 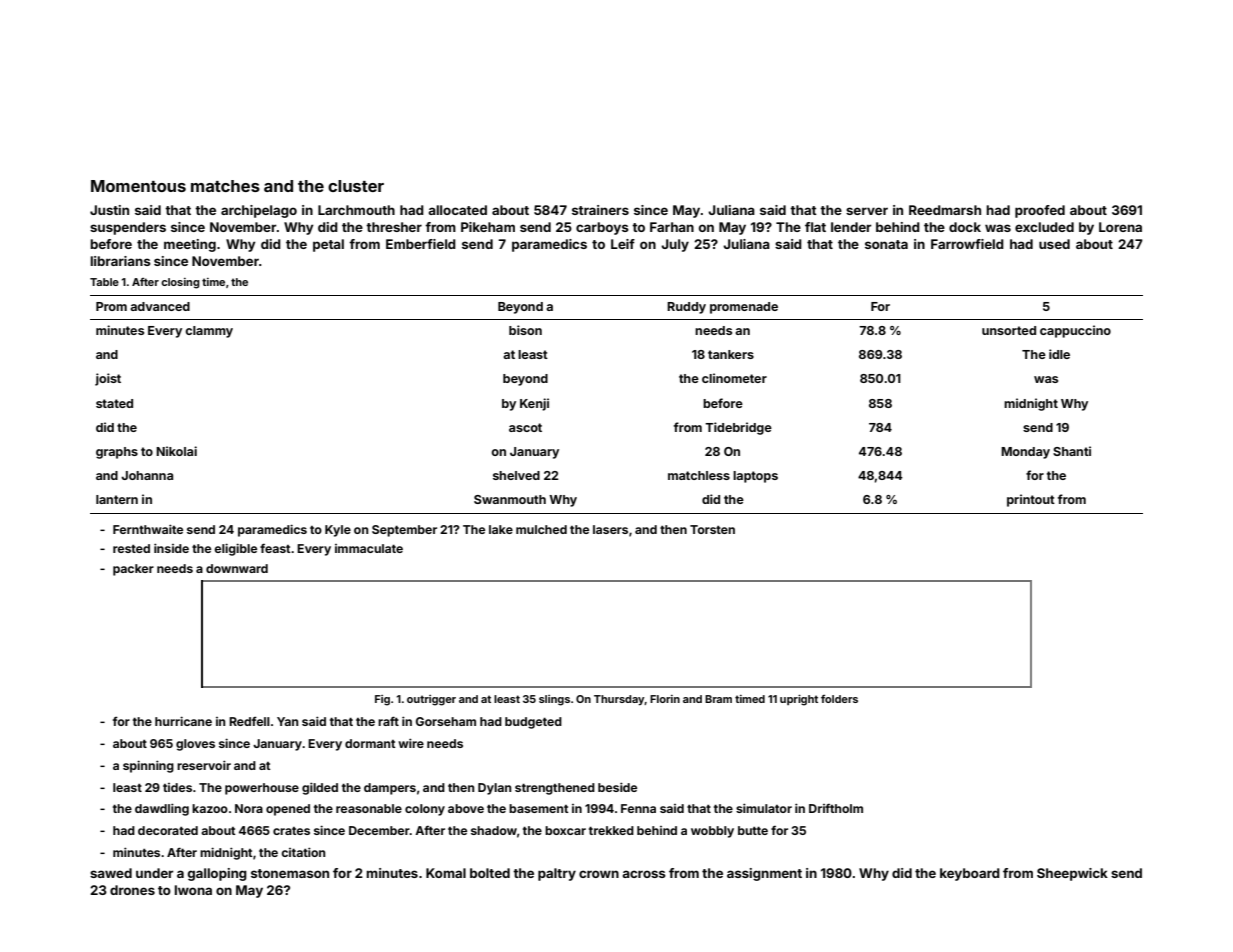 I want to click on dawdling, so click(x=162, y=809).
